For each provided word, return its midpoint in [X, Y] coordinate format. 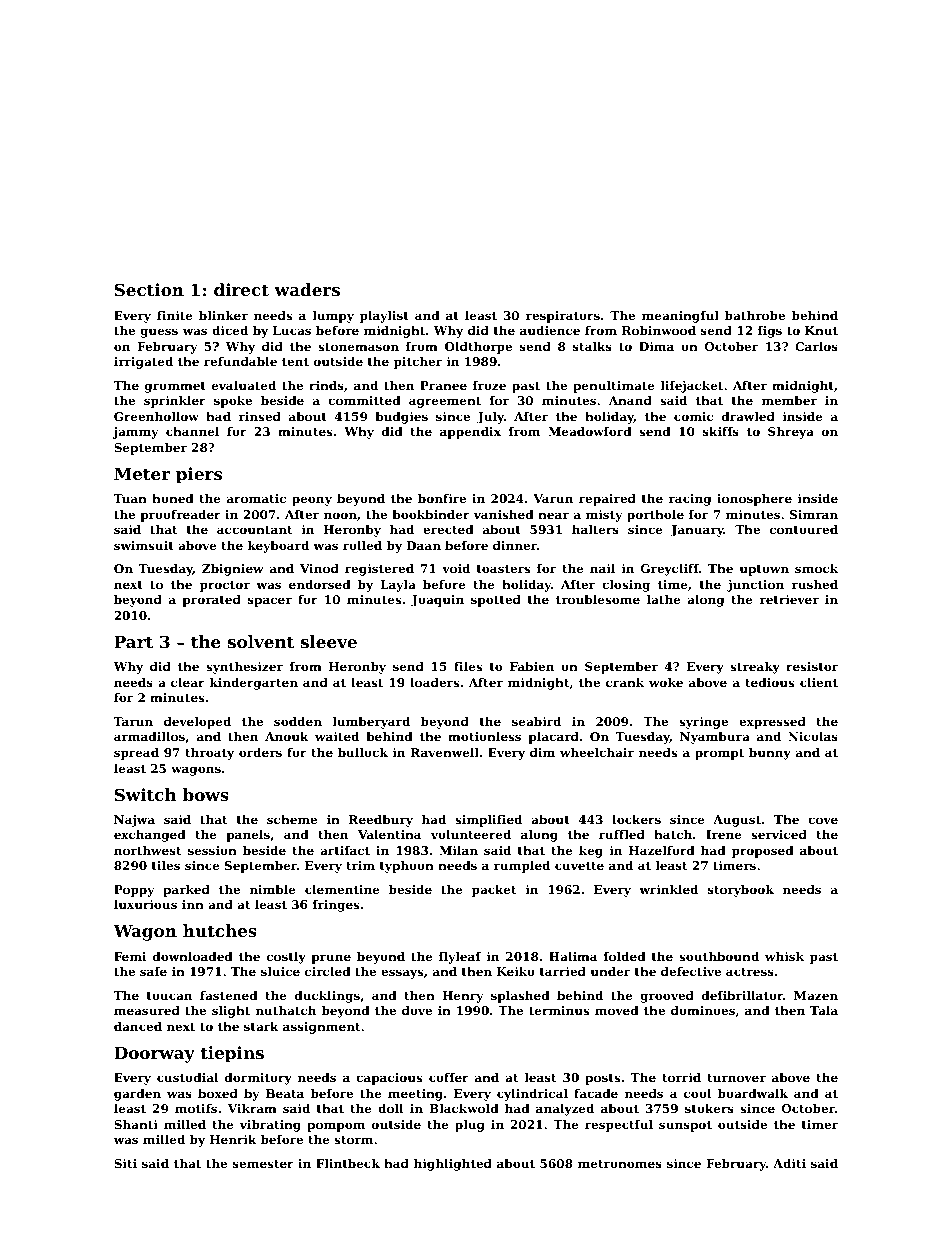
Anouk [287, 736]
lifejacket [692, 387]
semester [263, 1164]
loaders [434, 682]
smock [816, 568]
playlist [384, 317]
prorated [212, 601]
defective [691, 971]
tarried [563, 971]
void [456, 568]
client [819, 682]
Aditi [789, 1163]
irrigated [143, 363]
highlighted [453, 1165]
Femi [130, 956]
